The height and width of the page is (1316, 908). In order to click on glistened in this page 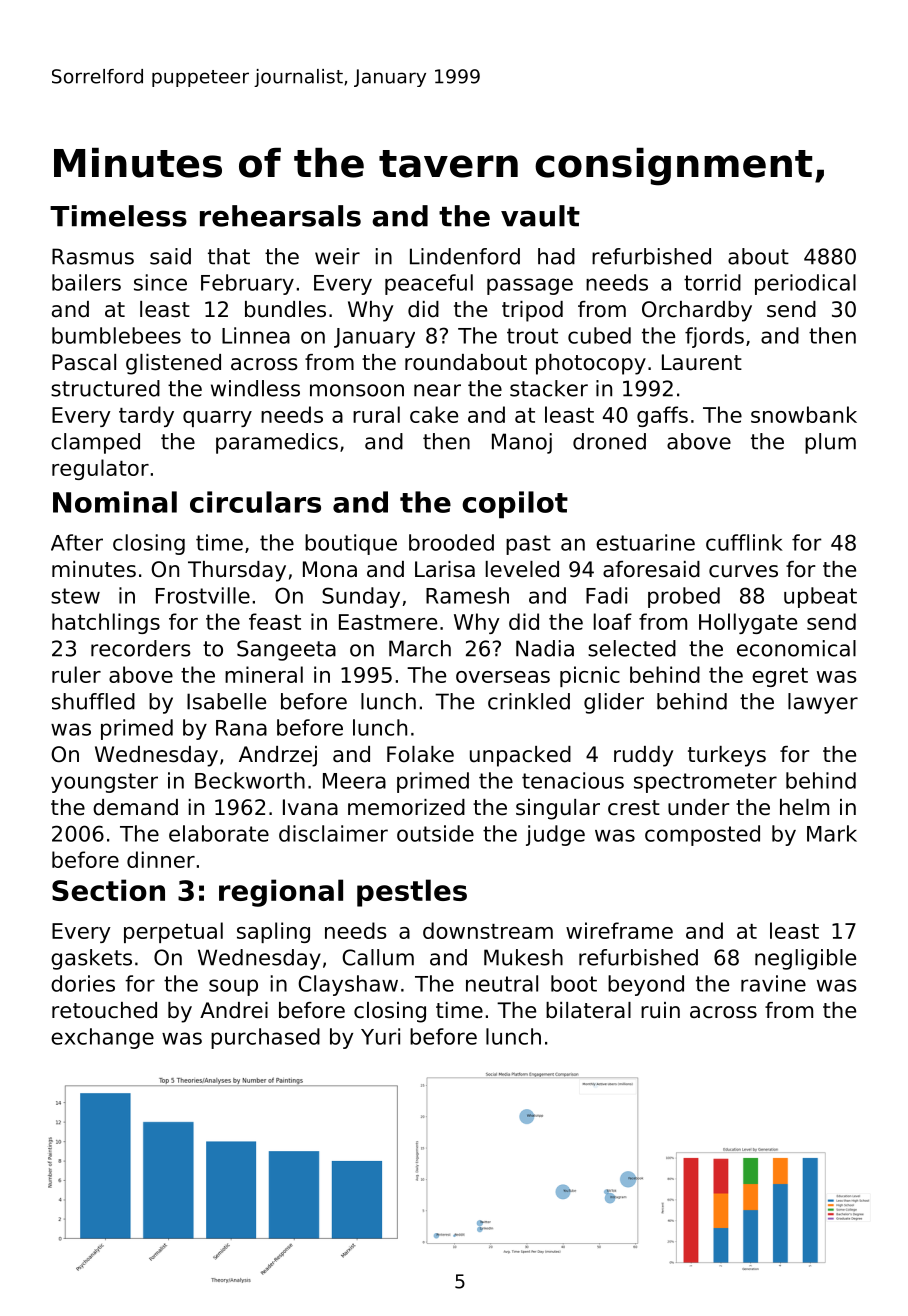, I will do `click(173, 364)`.
